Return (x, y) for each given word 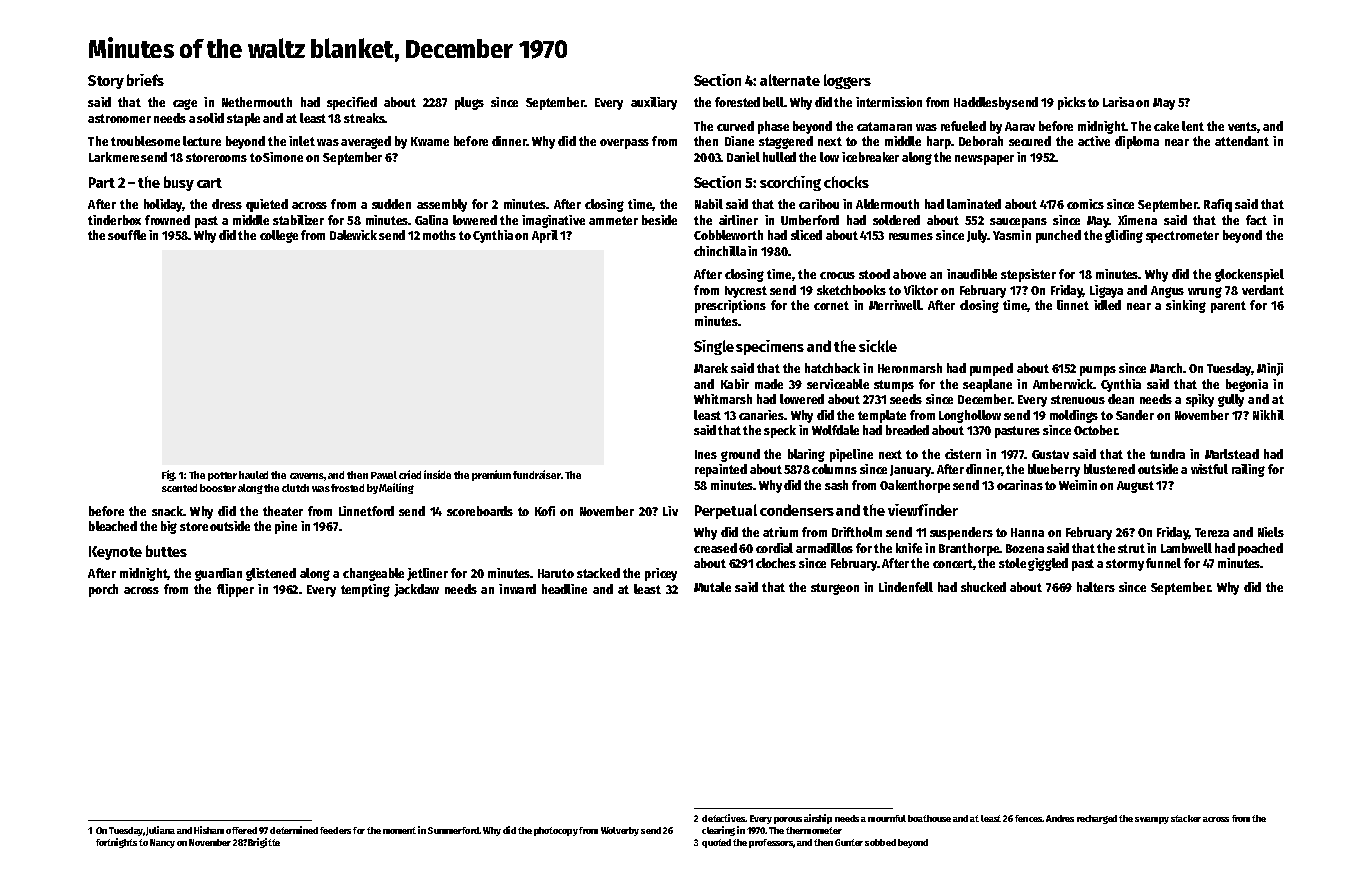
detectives (723, 818)
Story (106, 82)
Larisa (1118, 102)
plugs (469, 103)
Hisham (209, 830)
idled (1107, 305)
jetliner (427, 574)
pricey (661, 574)
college (279, 236)
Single (714, 347)
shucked (983, 587)
